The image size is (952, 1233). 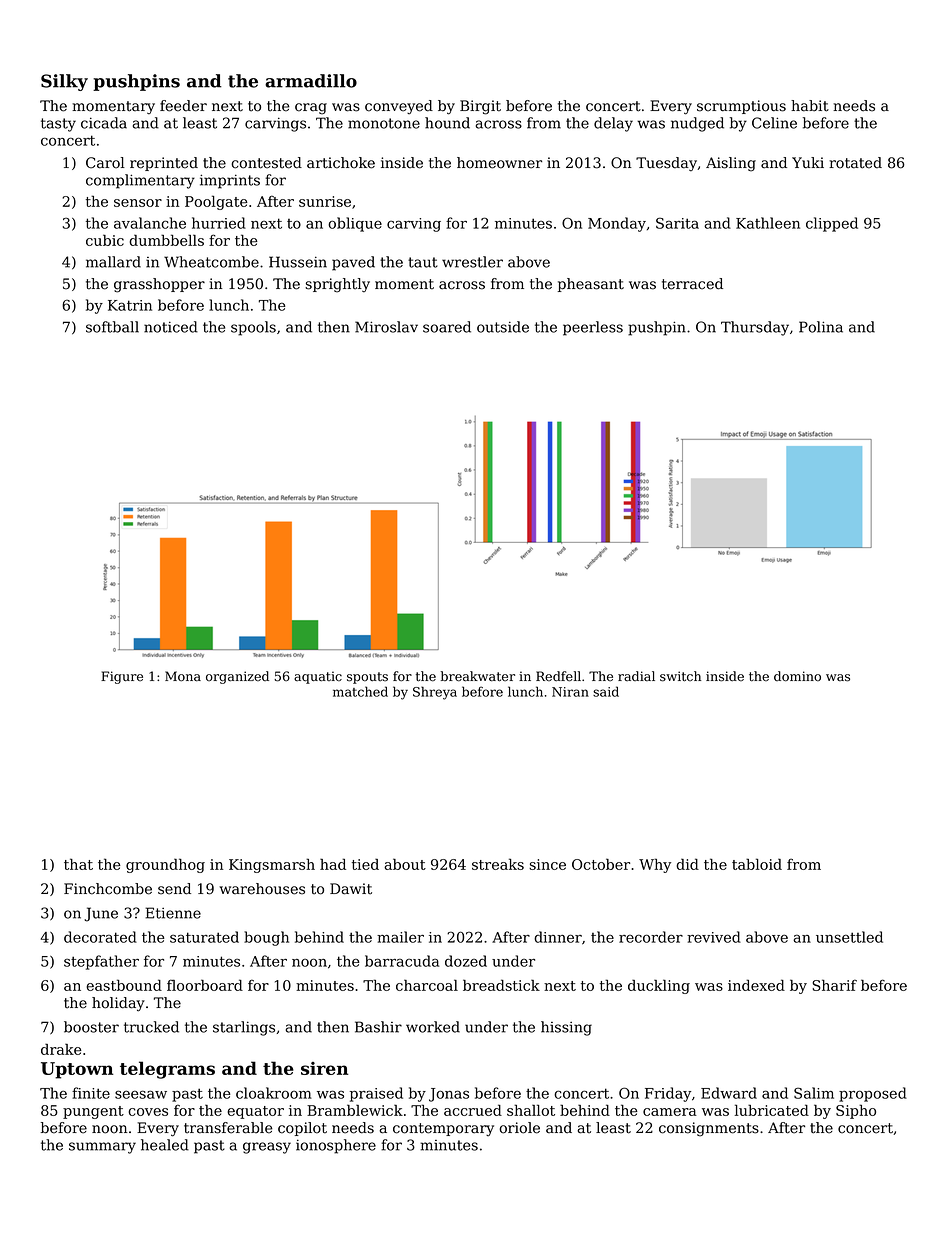 I want to click on decorated, so click(x=100, y=937).
